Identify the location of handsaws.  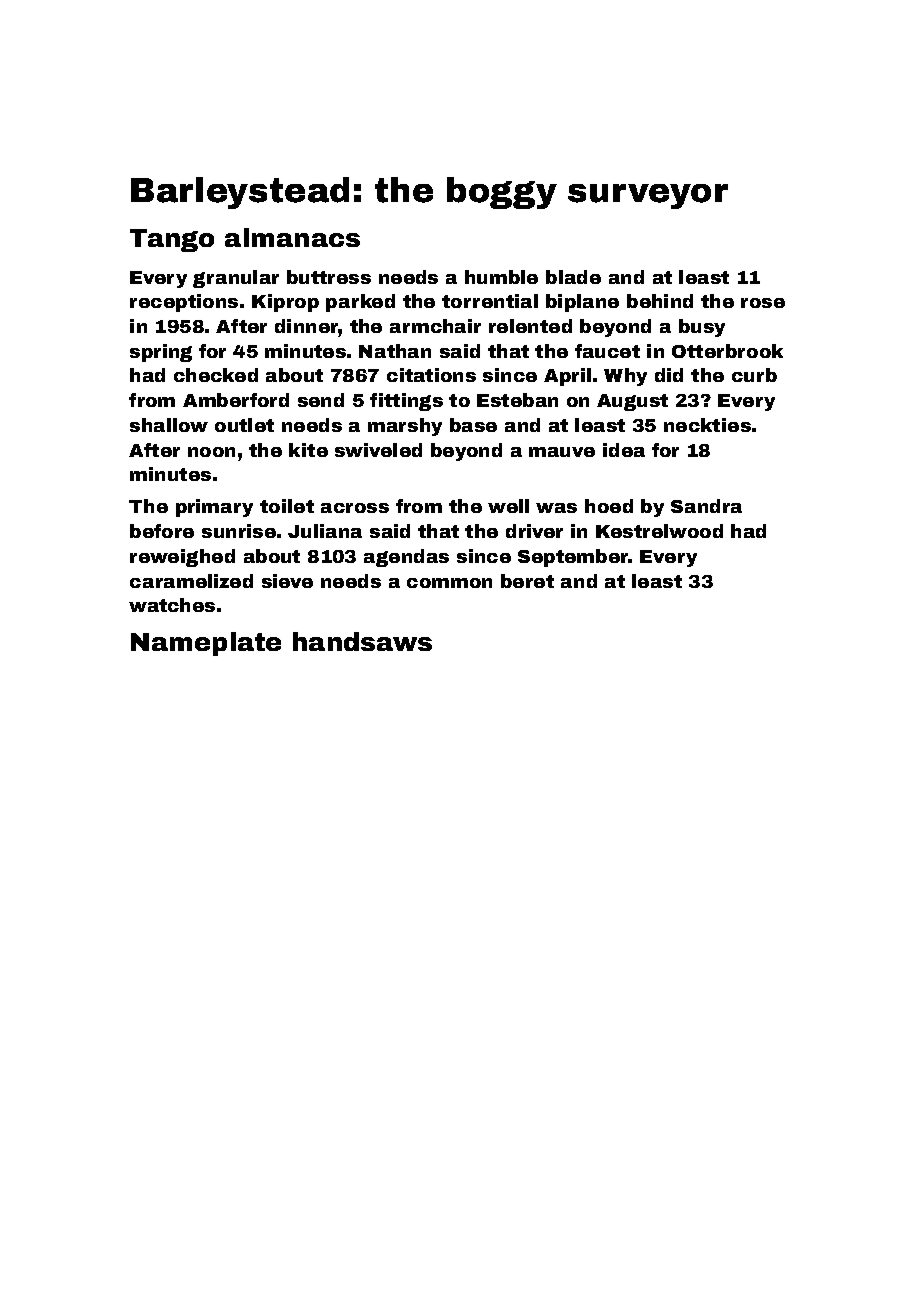
(362, 641).
